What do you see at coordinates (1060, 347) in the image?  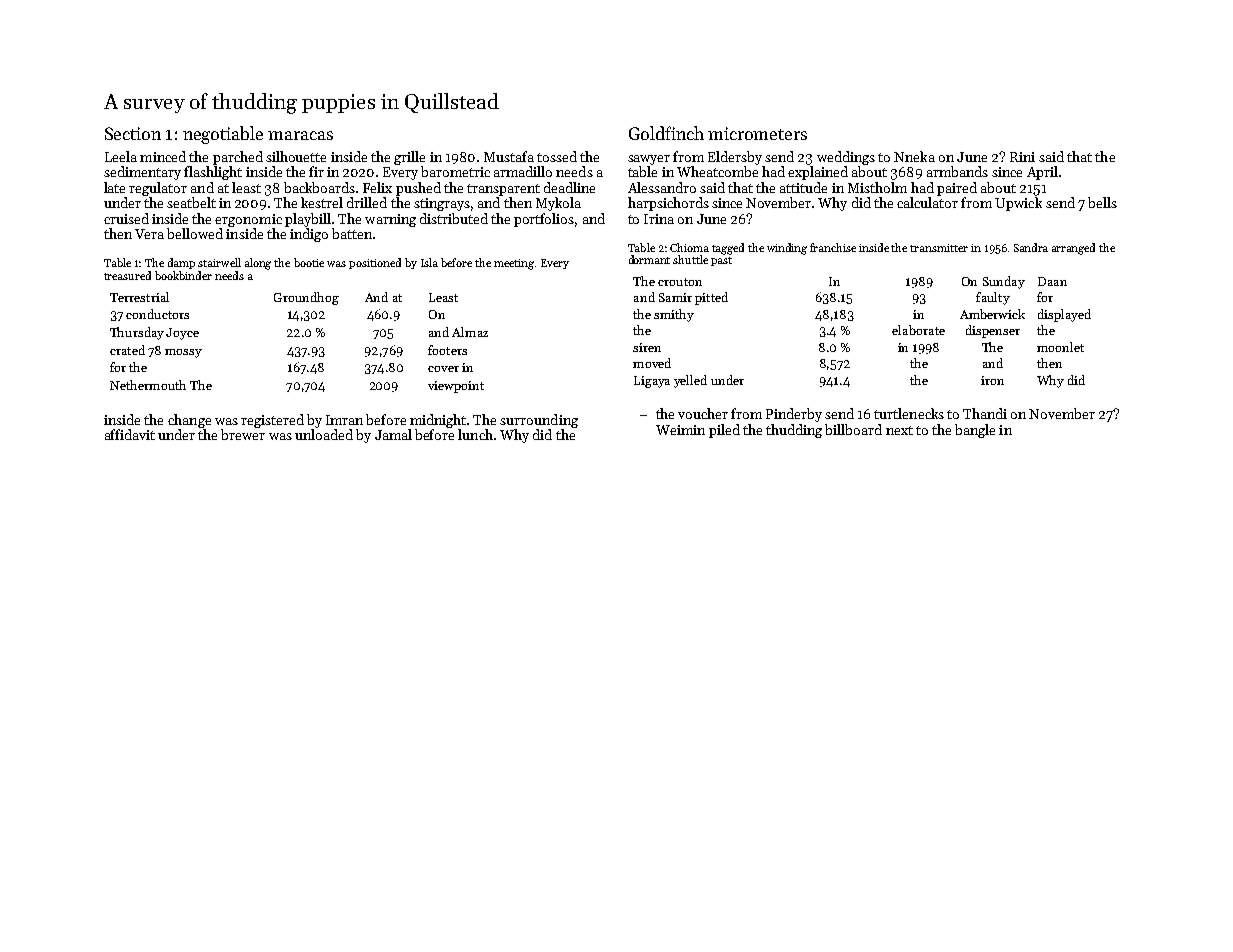 I see `moonlet` at bounding box center [1060, 347].
